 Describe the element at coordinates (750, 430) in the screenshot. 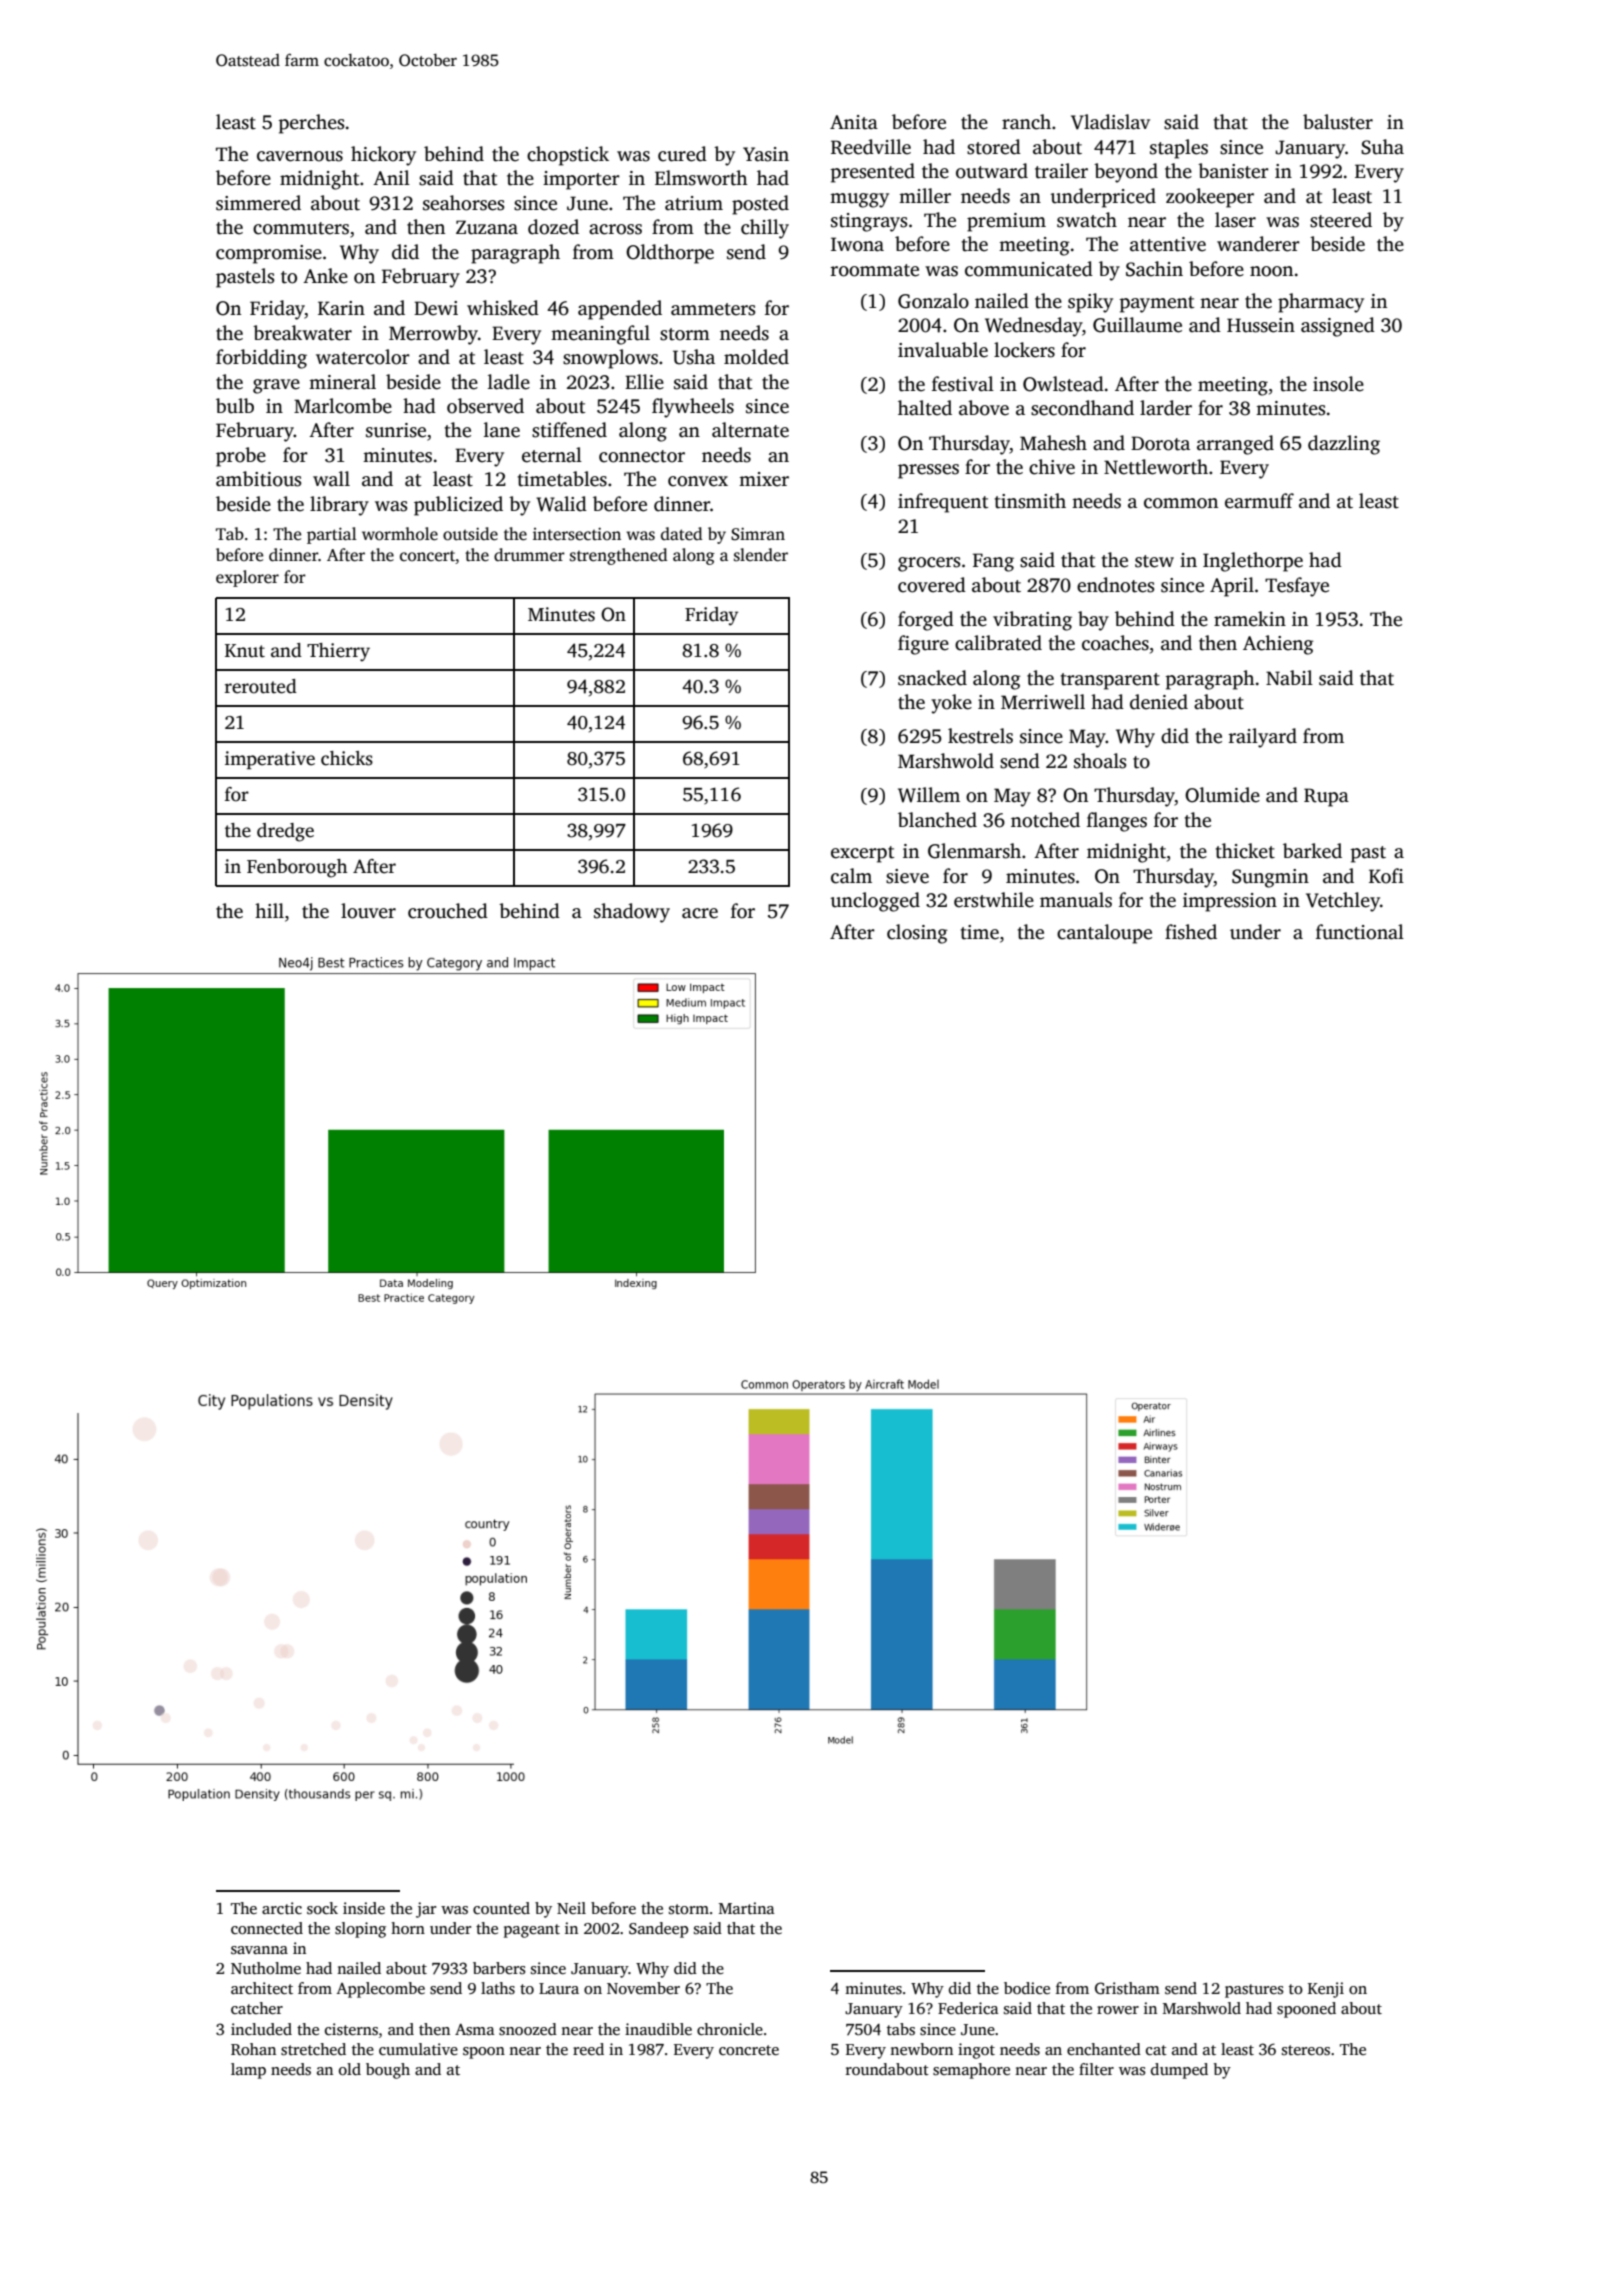

I see `alternate` at that location.
